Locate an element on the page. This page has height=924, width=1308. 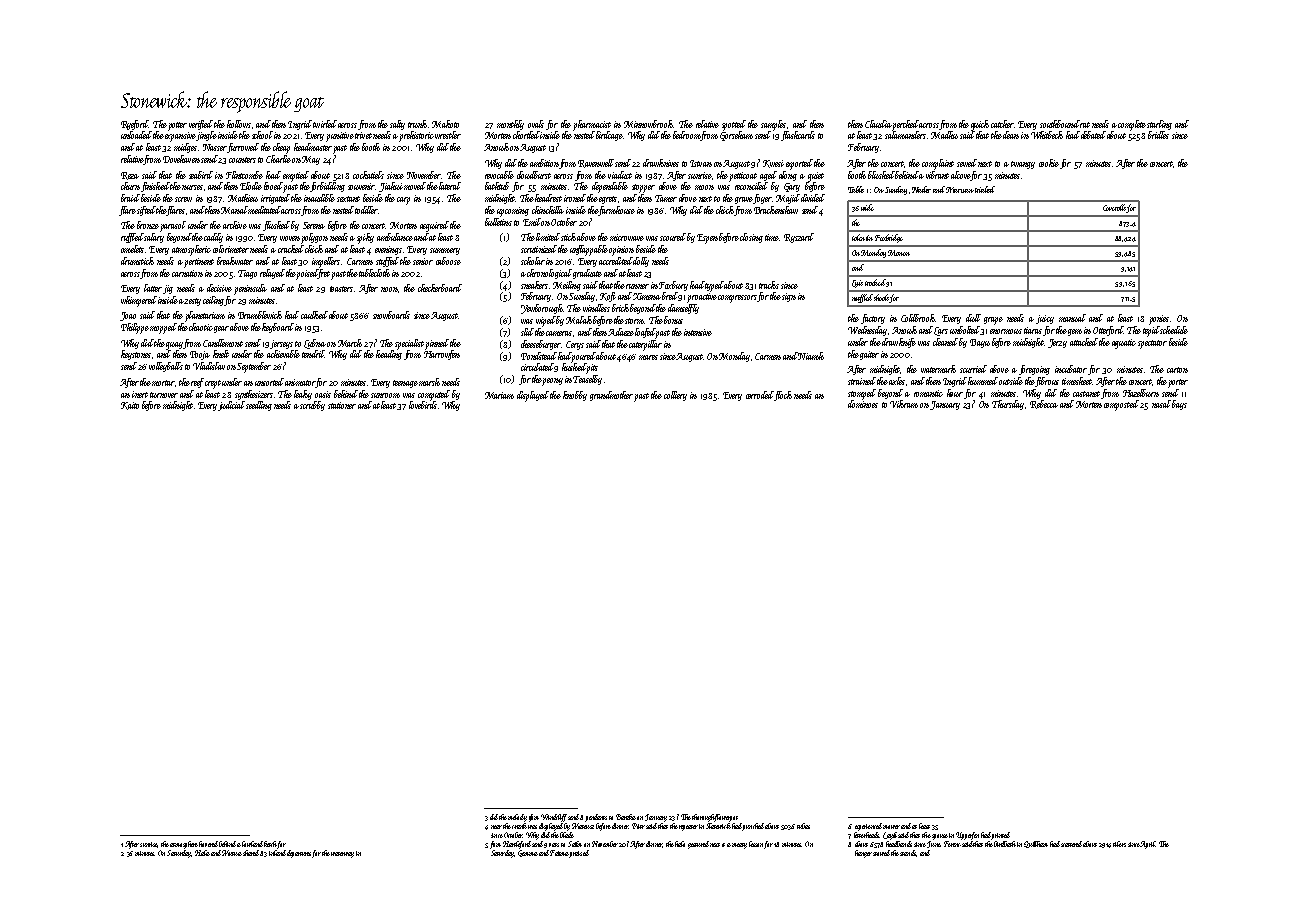
hanger is located at coordinates (863, 854).
